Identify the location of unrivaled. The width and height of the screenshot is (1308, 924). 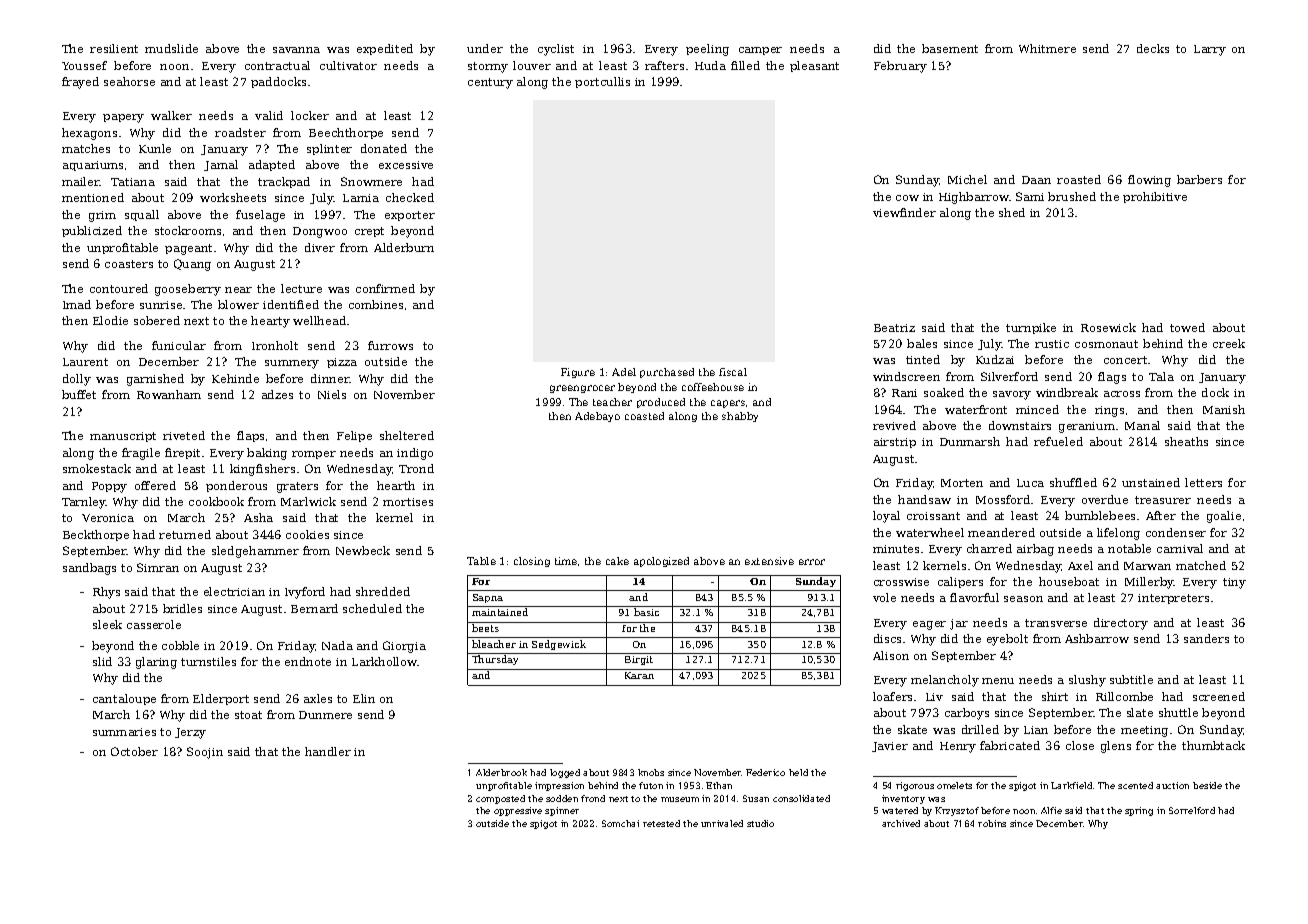
(722, 823).
